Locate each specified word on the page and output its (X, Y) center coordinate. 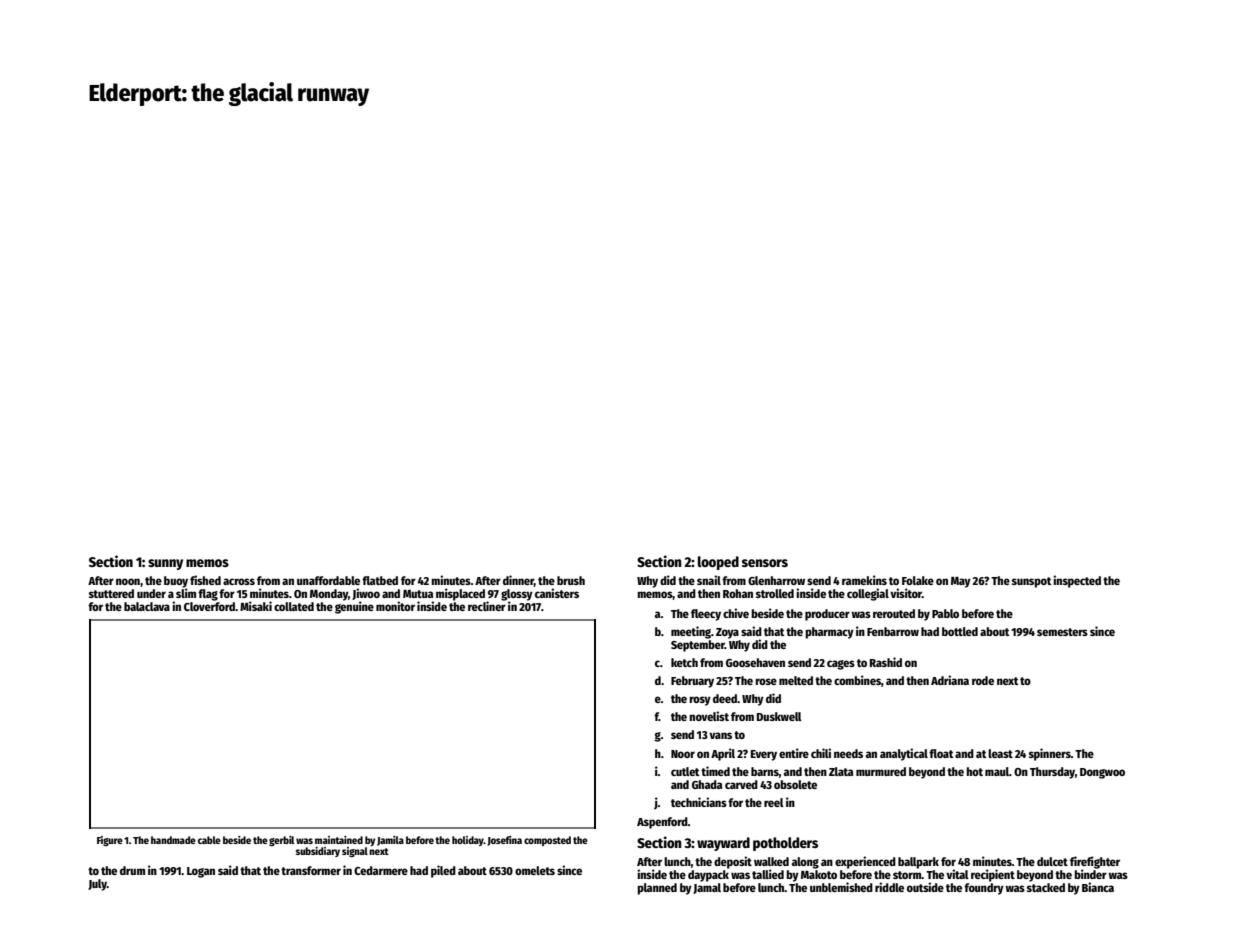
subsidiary (318, 852)
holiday (468, 841)
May (961, 582)
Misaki (256, 606)
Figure (110, 841)
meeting (691, 632)
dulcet (1052, 861)
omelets (535, 870)
